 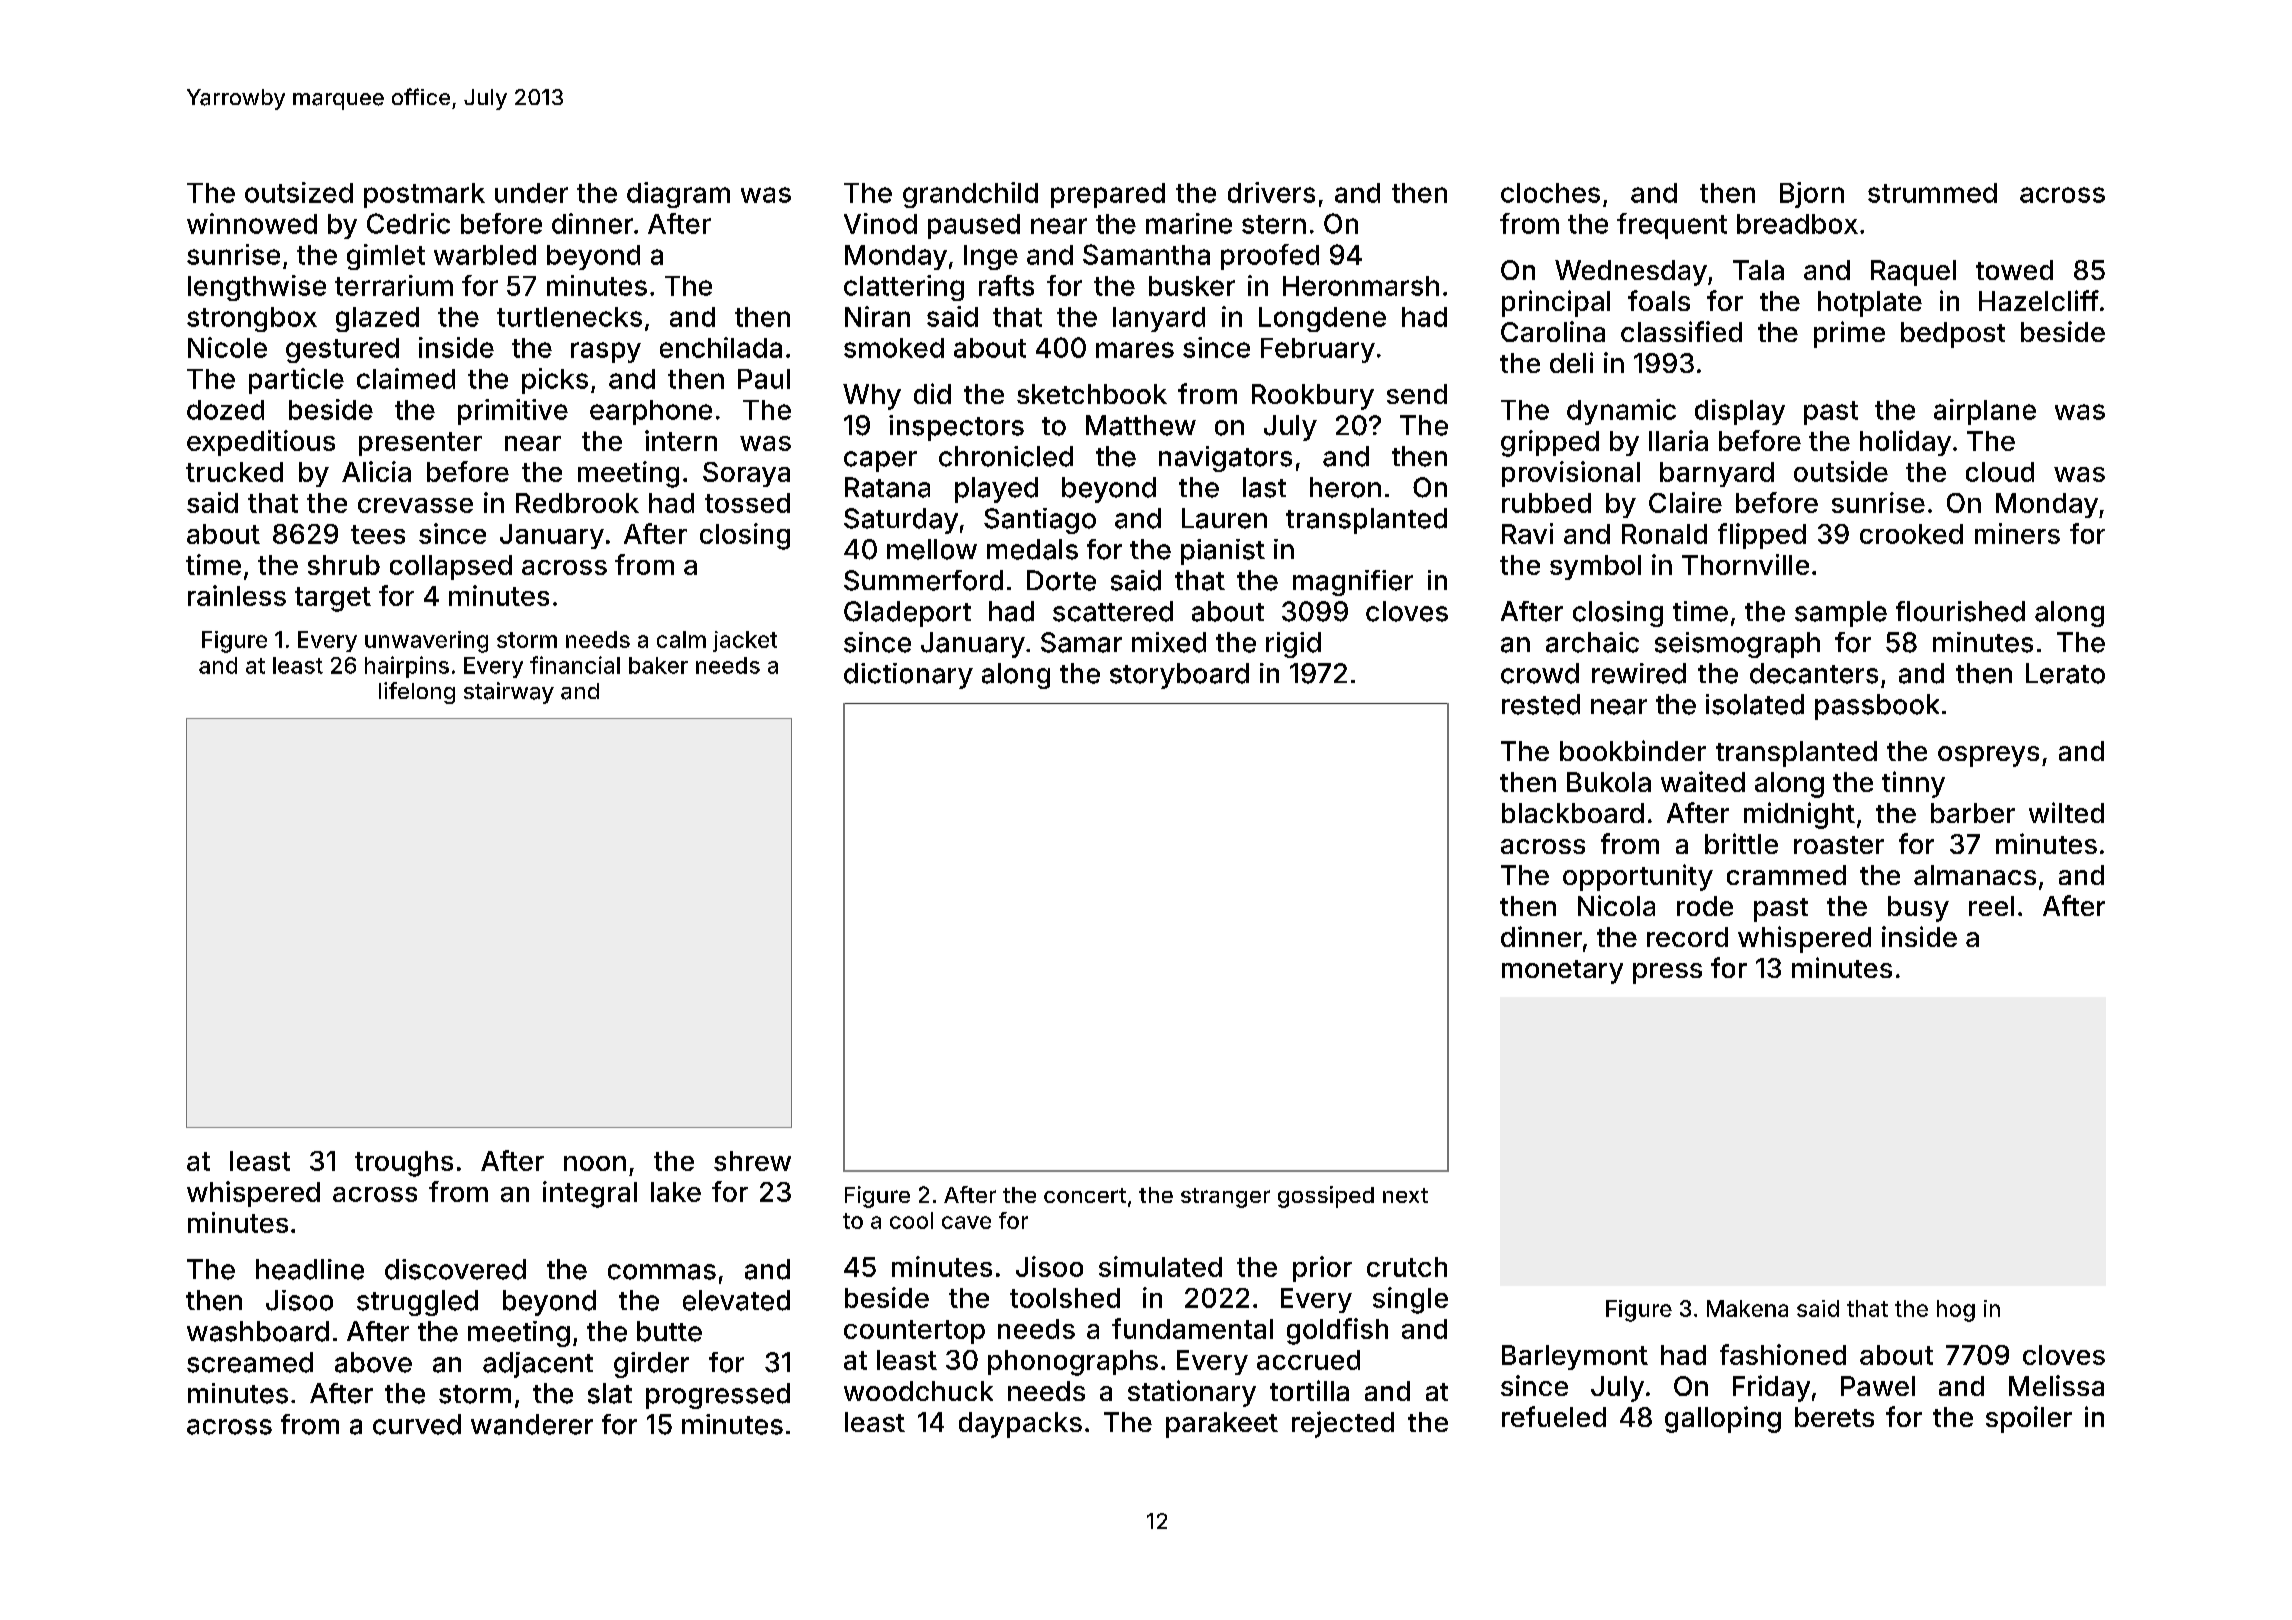 What do you see at coordinates (1554, 1416) in the page?
I see `refueled` at bounding box center [1554, 1416].
